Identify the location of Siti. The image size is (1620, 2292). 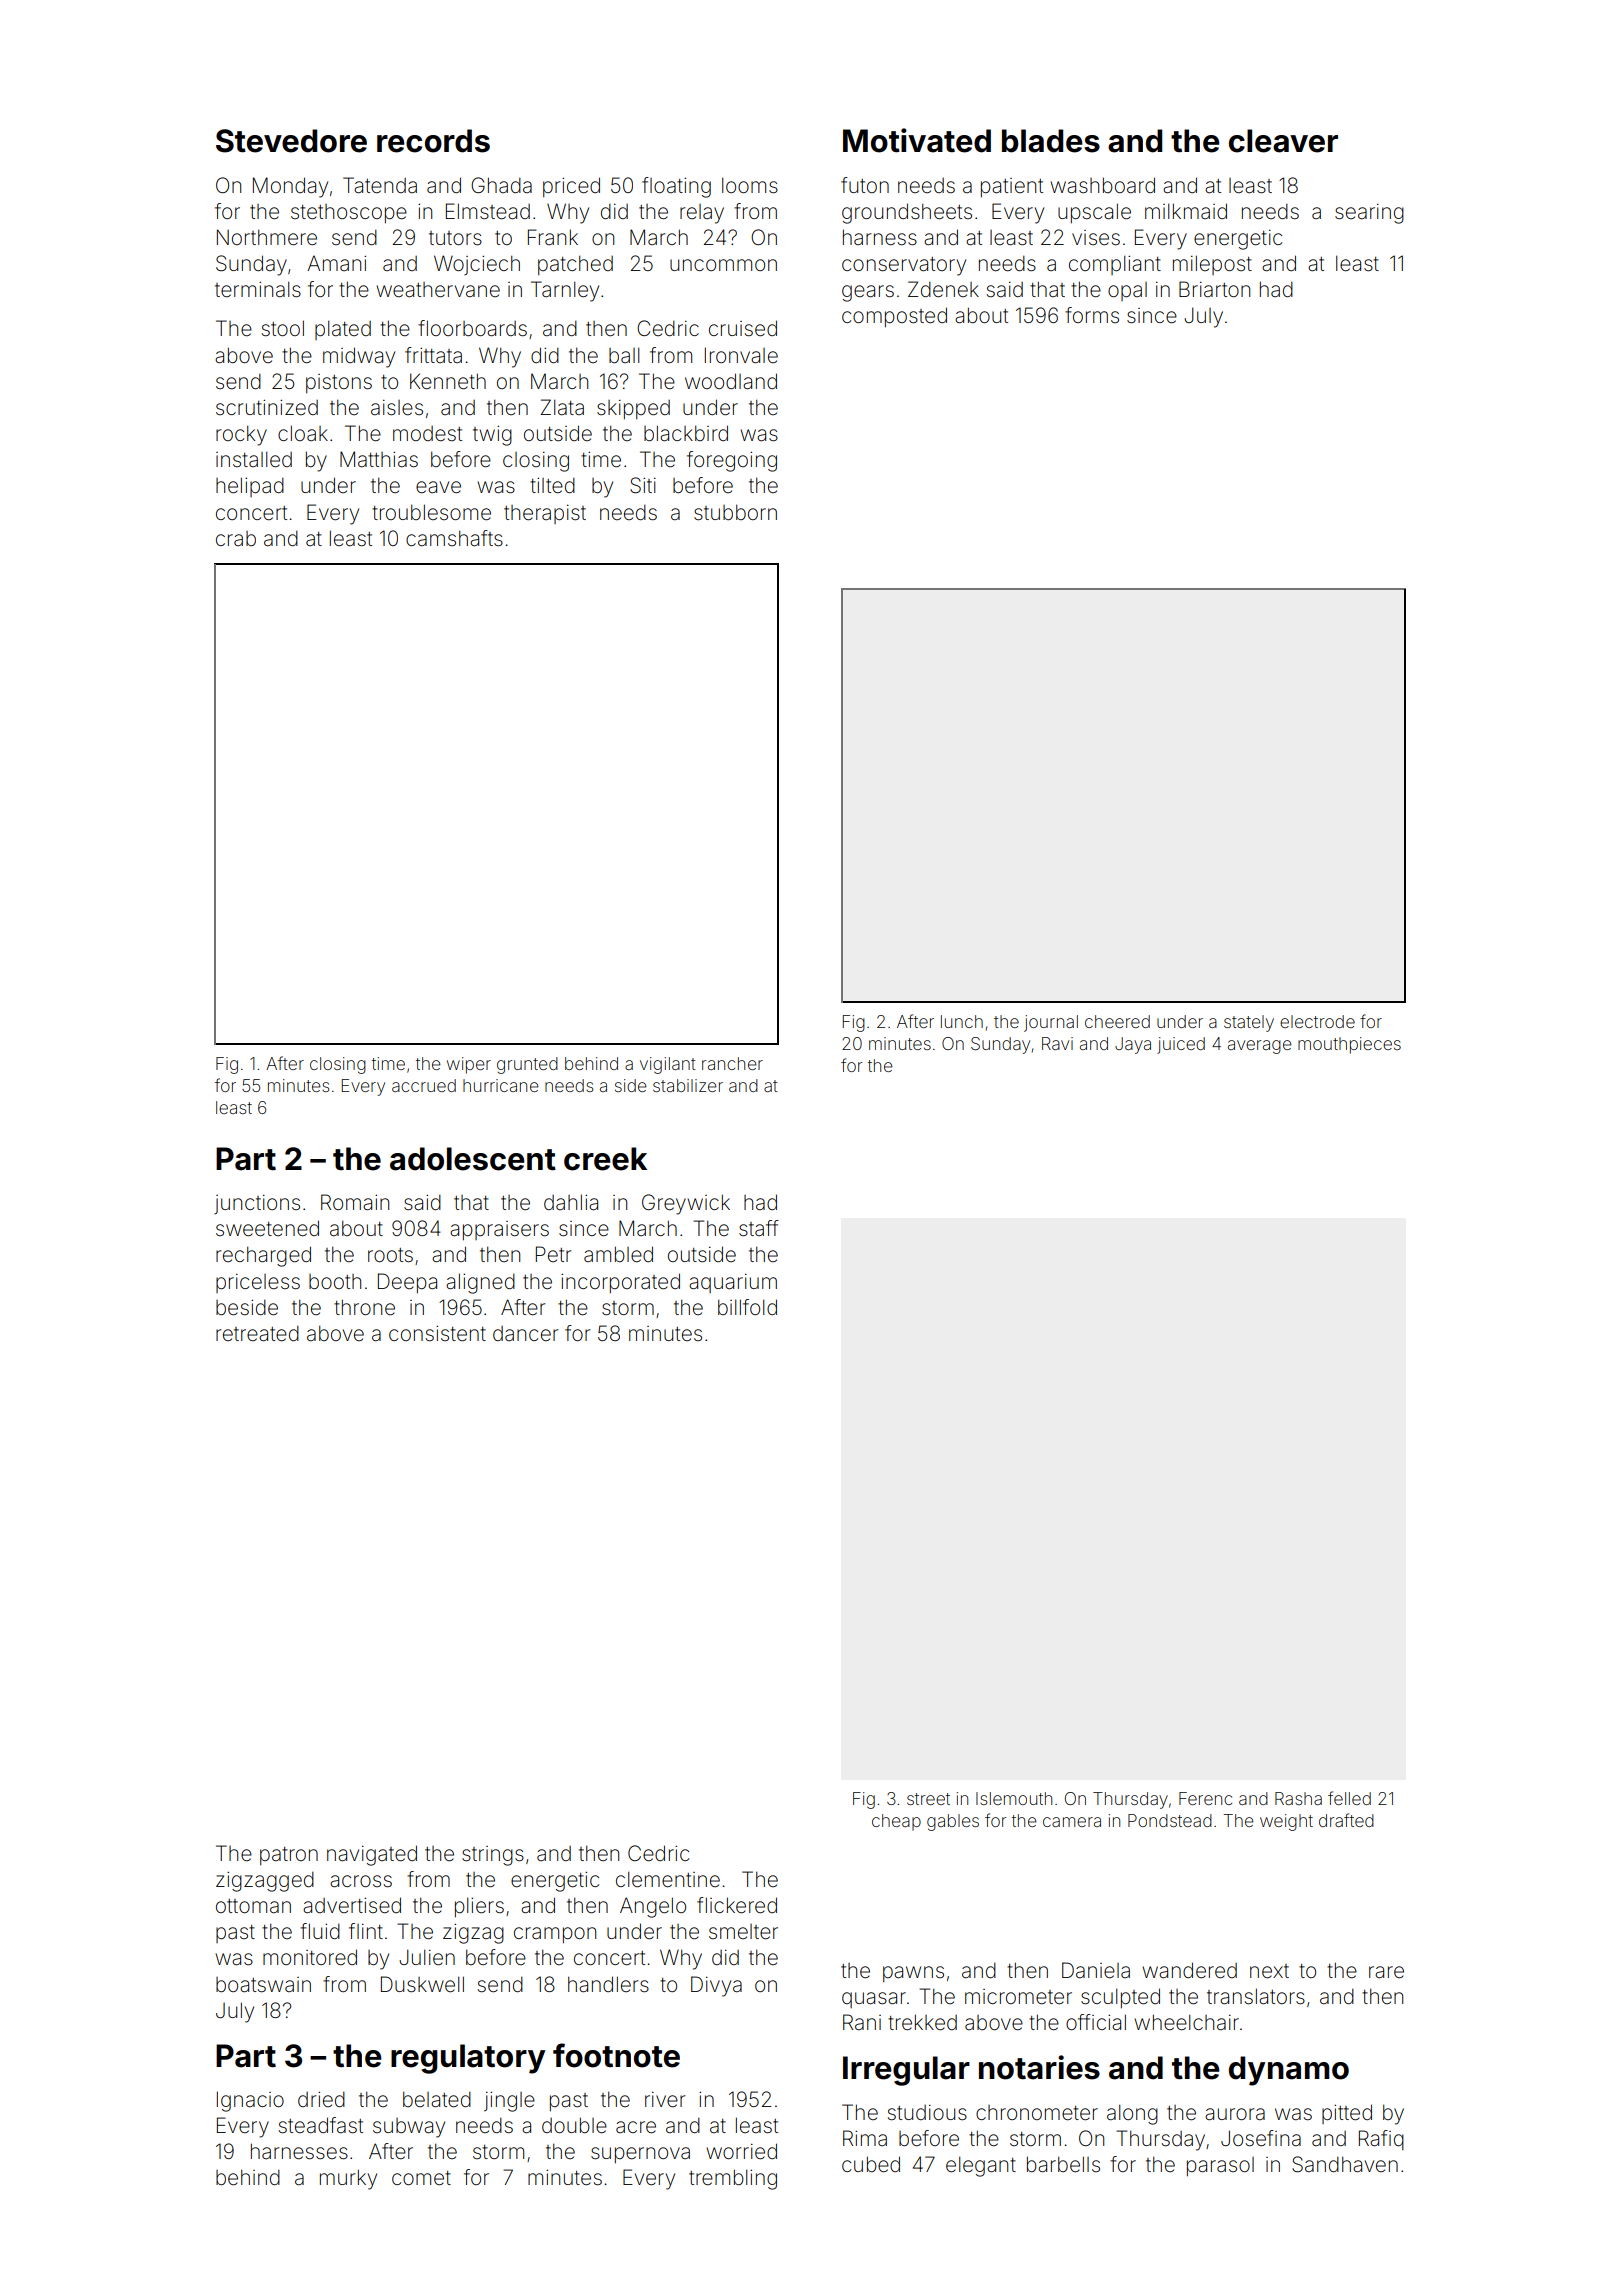
(643, 485).
